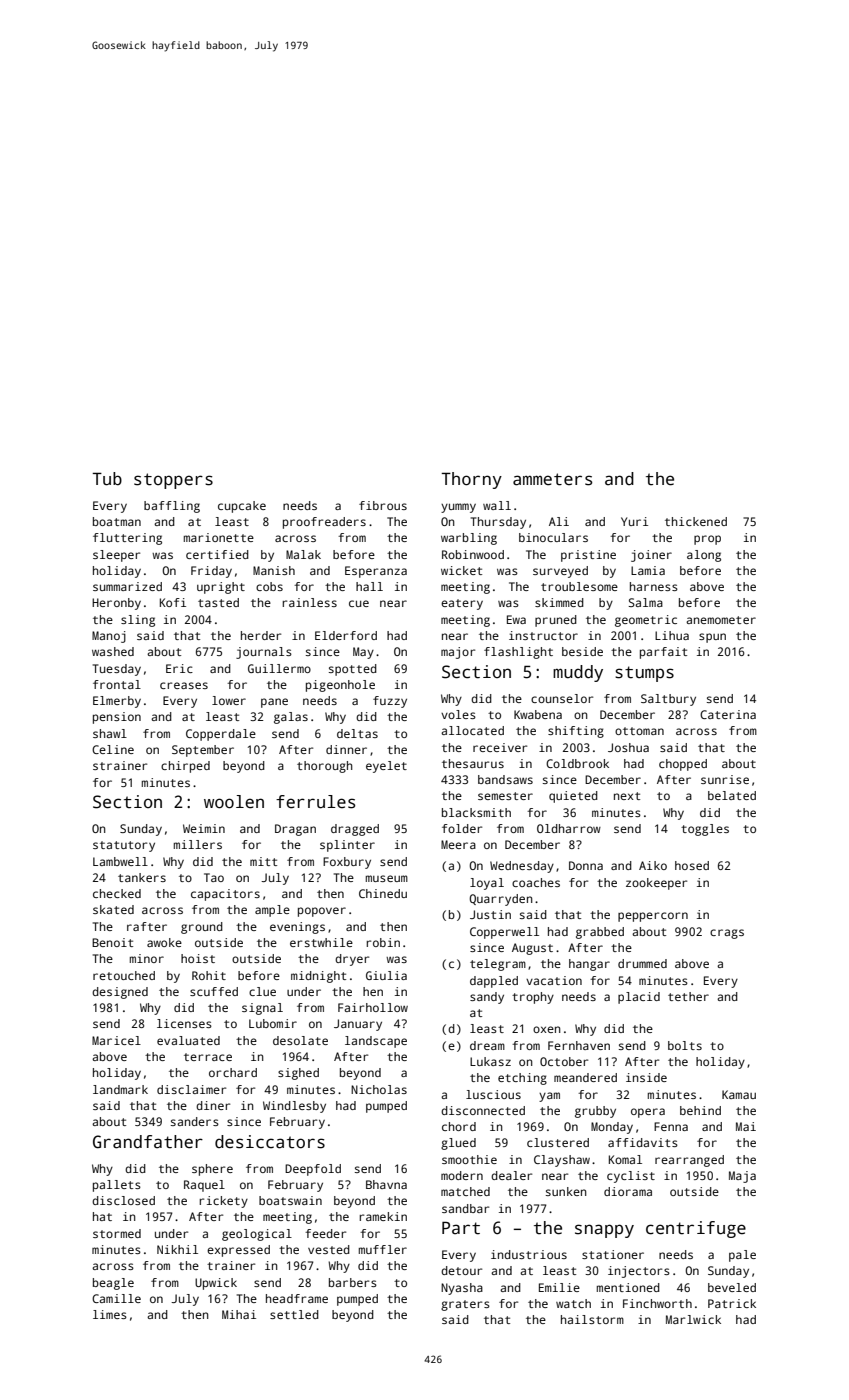 This screenshot has height=1400, width=849. I want to click on stoppers, so click(173, 481).
